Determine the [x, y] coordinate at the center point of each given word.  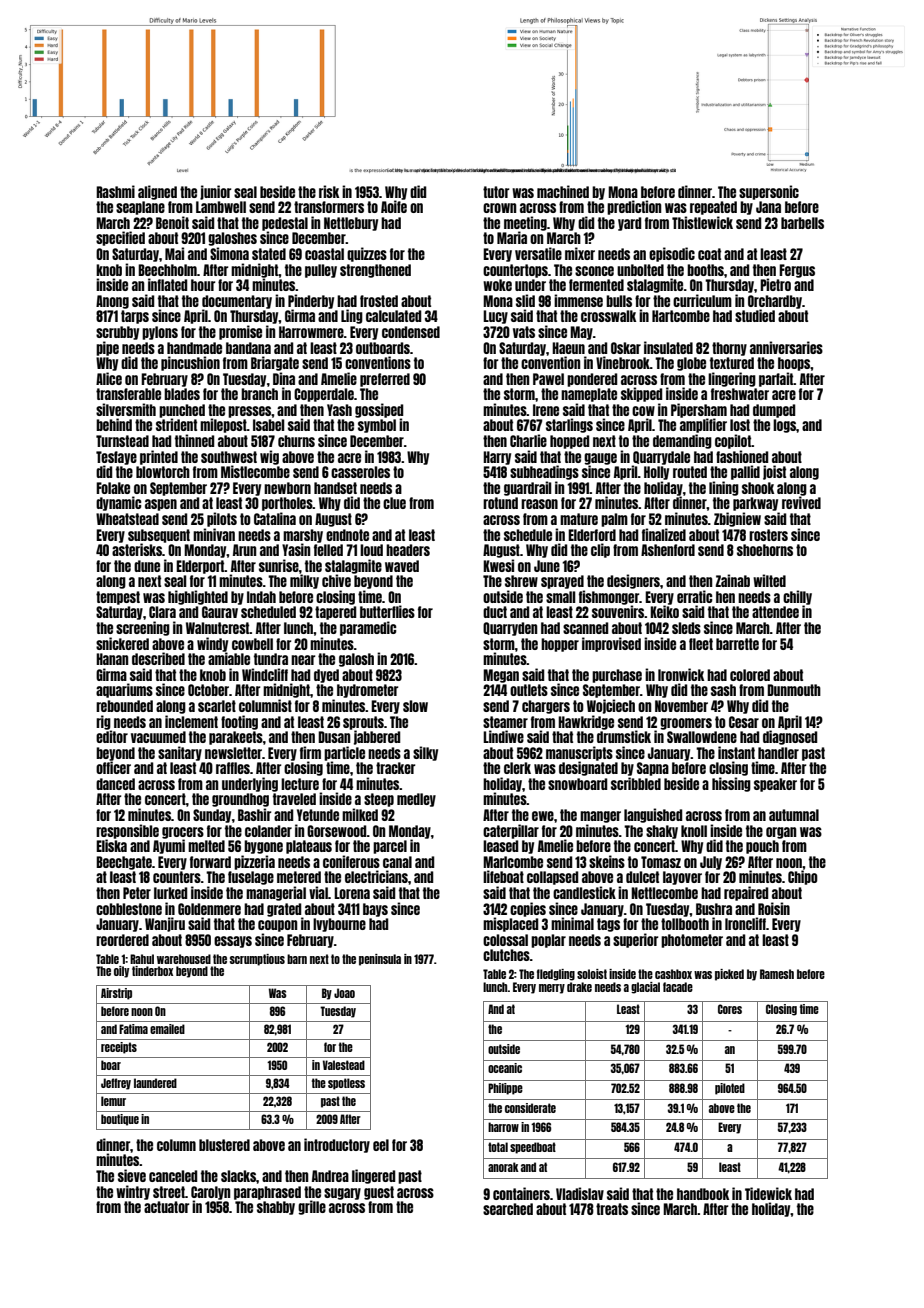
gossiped [379, 410]
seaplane [140, 208]
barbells [802, 223]
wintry [133, 1192]
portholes [287, 504]
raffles [233, 768]
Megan [501, 676]
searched [508, 1209]
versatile [538, 253]
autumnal [794, 815]
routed [690, 472]
